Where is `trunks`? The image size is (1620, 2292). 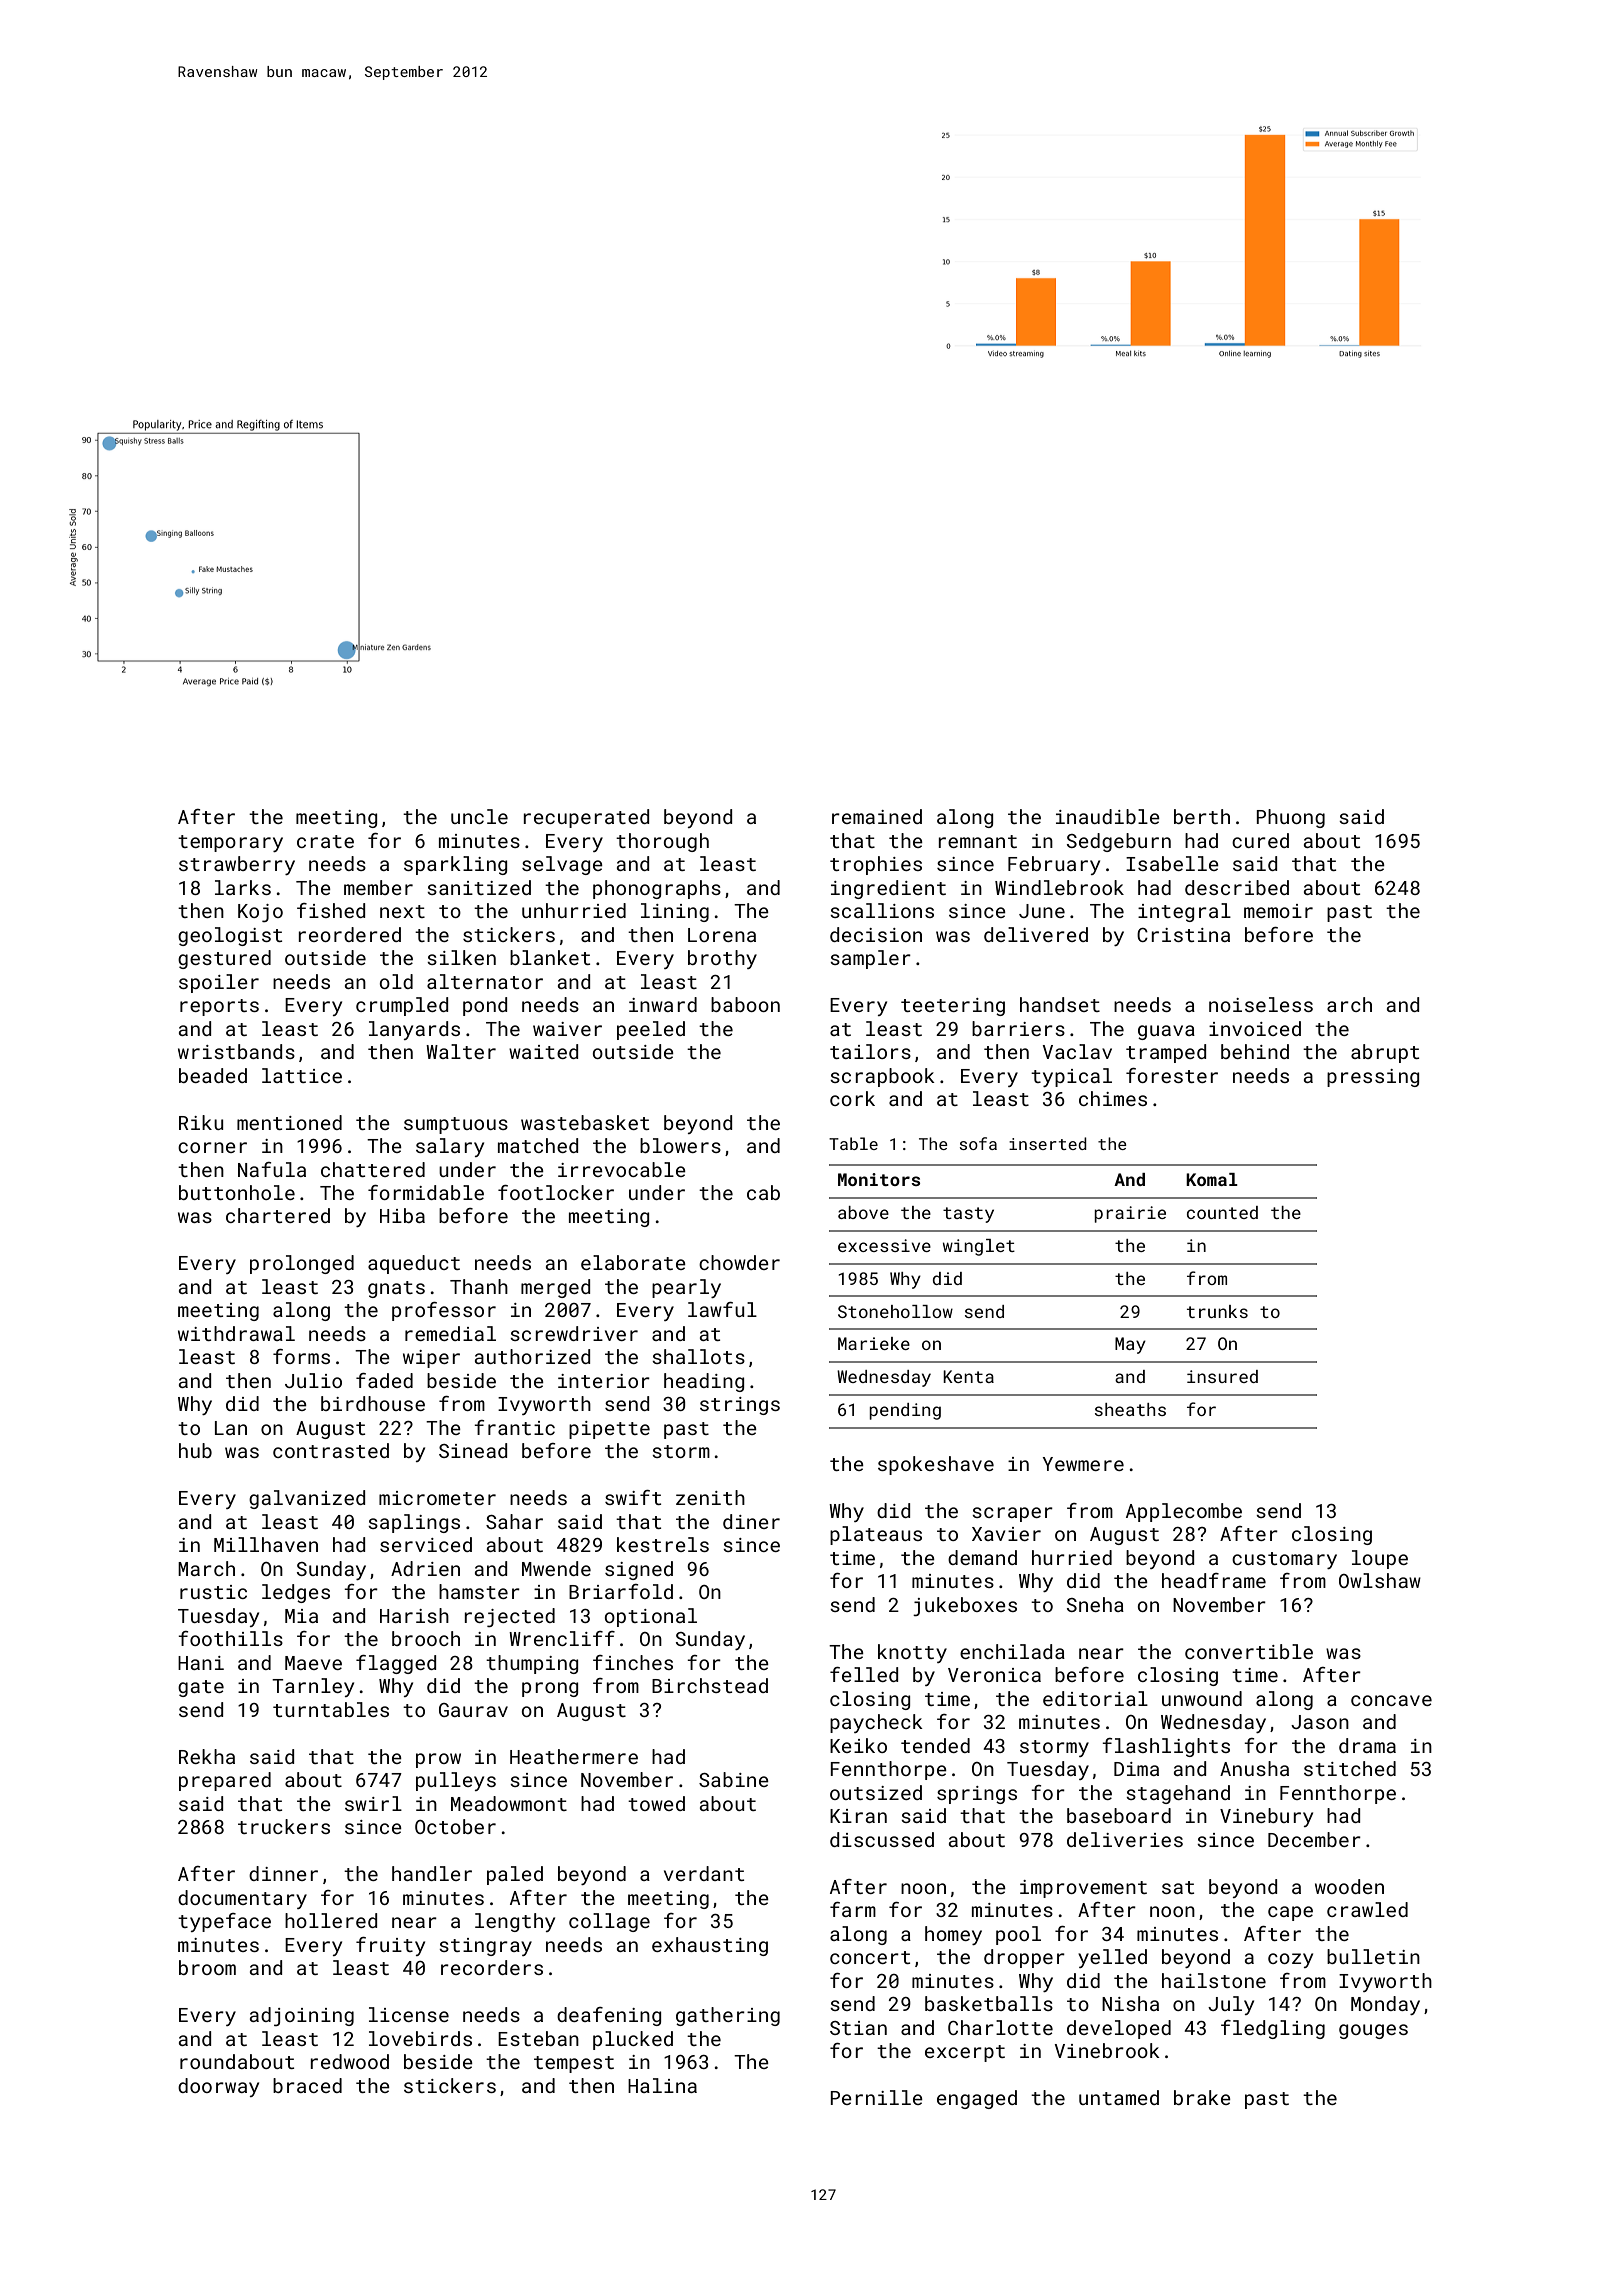 trunks is located at coordinates (1217, 1311).
